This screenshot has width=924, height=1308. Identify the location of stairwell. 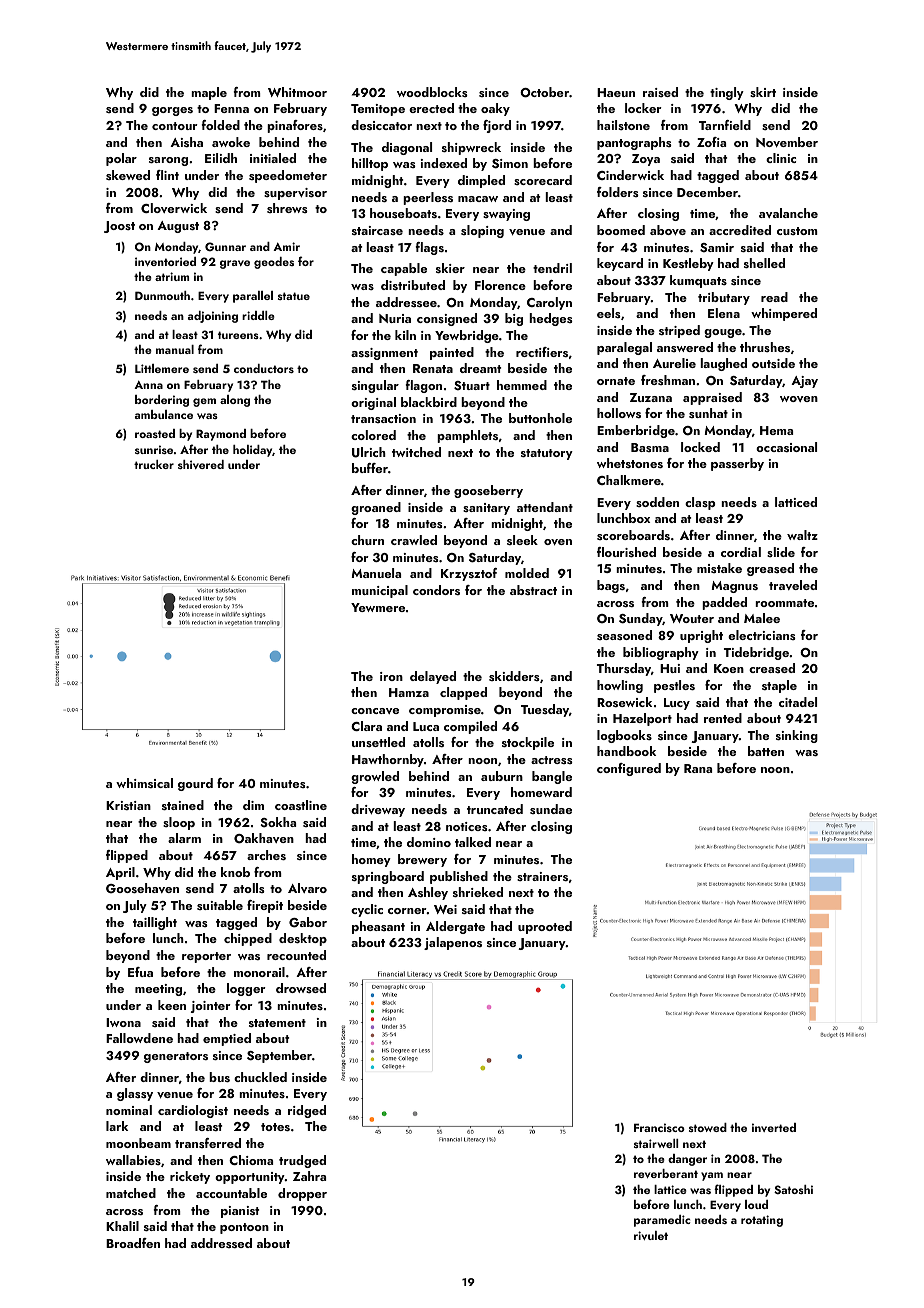
(656, 1143).
